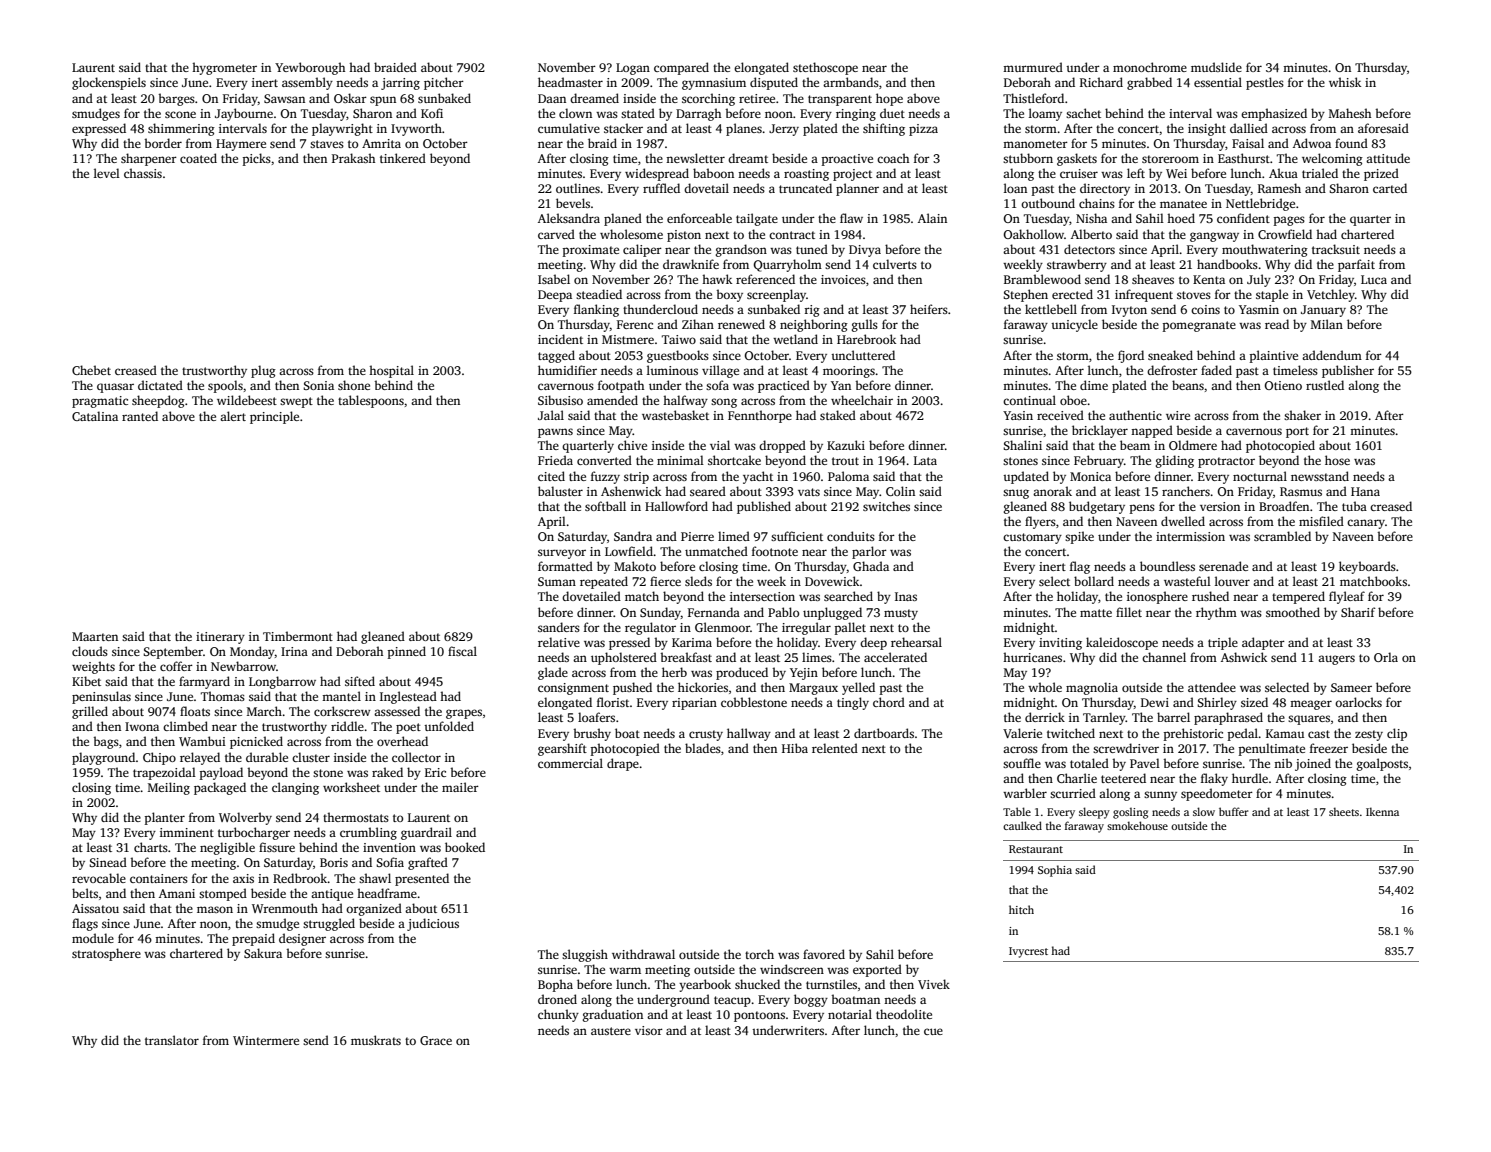 The image size is (1491, 1152). What do you see at coordinates (1216, 67) in the screenshot?
I see `mudslide` at bounding box center [1216, 67].
